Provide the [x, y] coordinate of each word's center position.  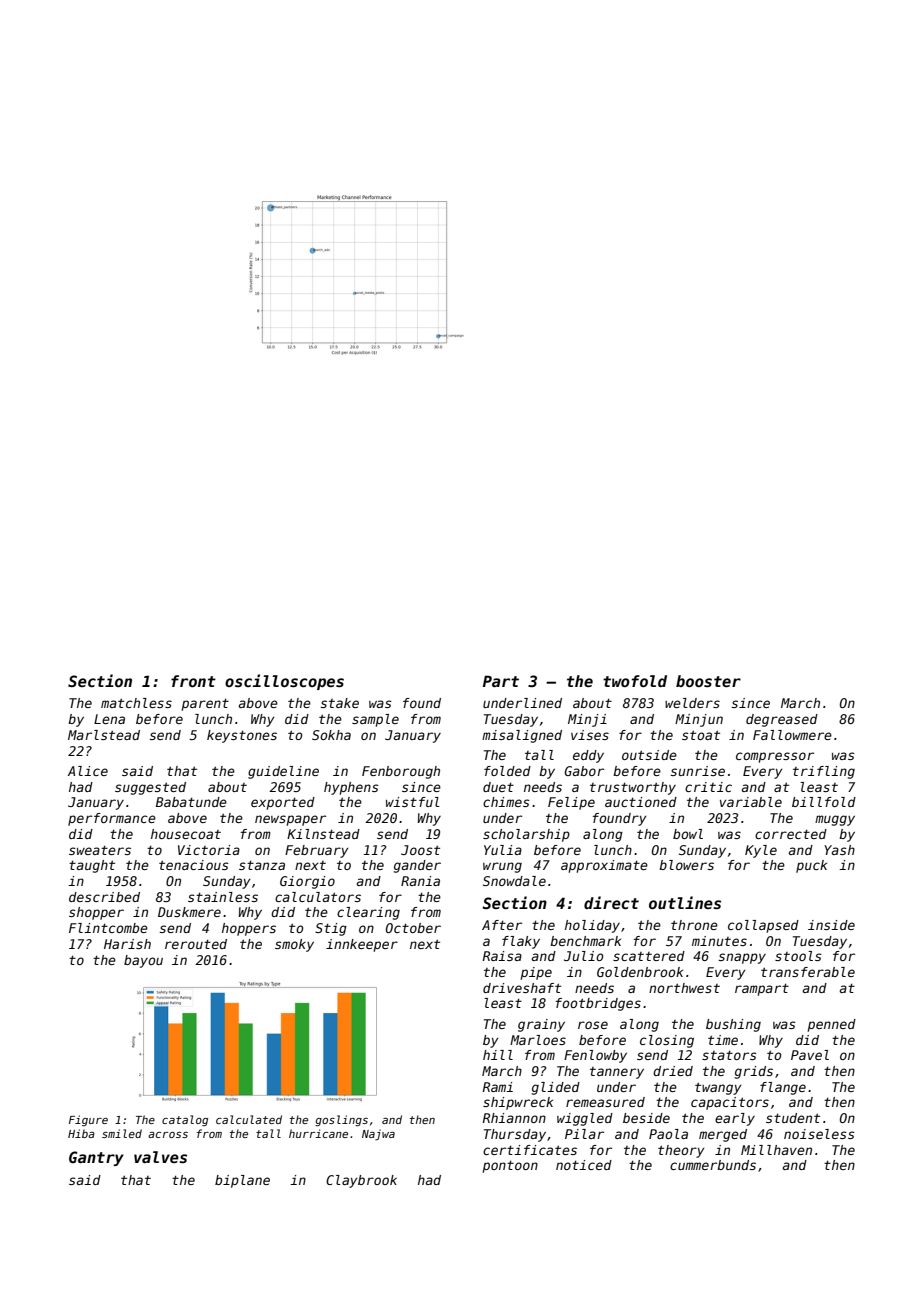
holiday [592, 926]
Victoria [209, 850]
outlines [685, 902]
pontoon [510, 1166]
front [193, 681]
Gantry [96, 1158]
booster [708, 681]
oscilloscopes [284, 682]
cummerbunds [713, 1165]
